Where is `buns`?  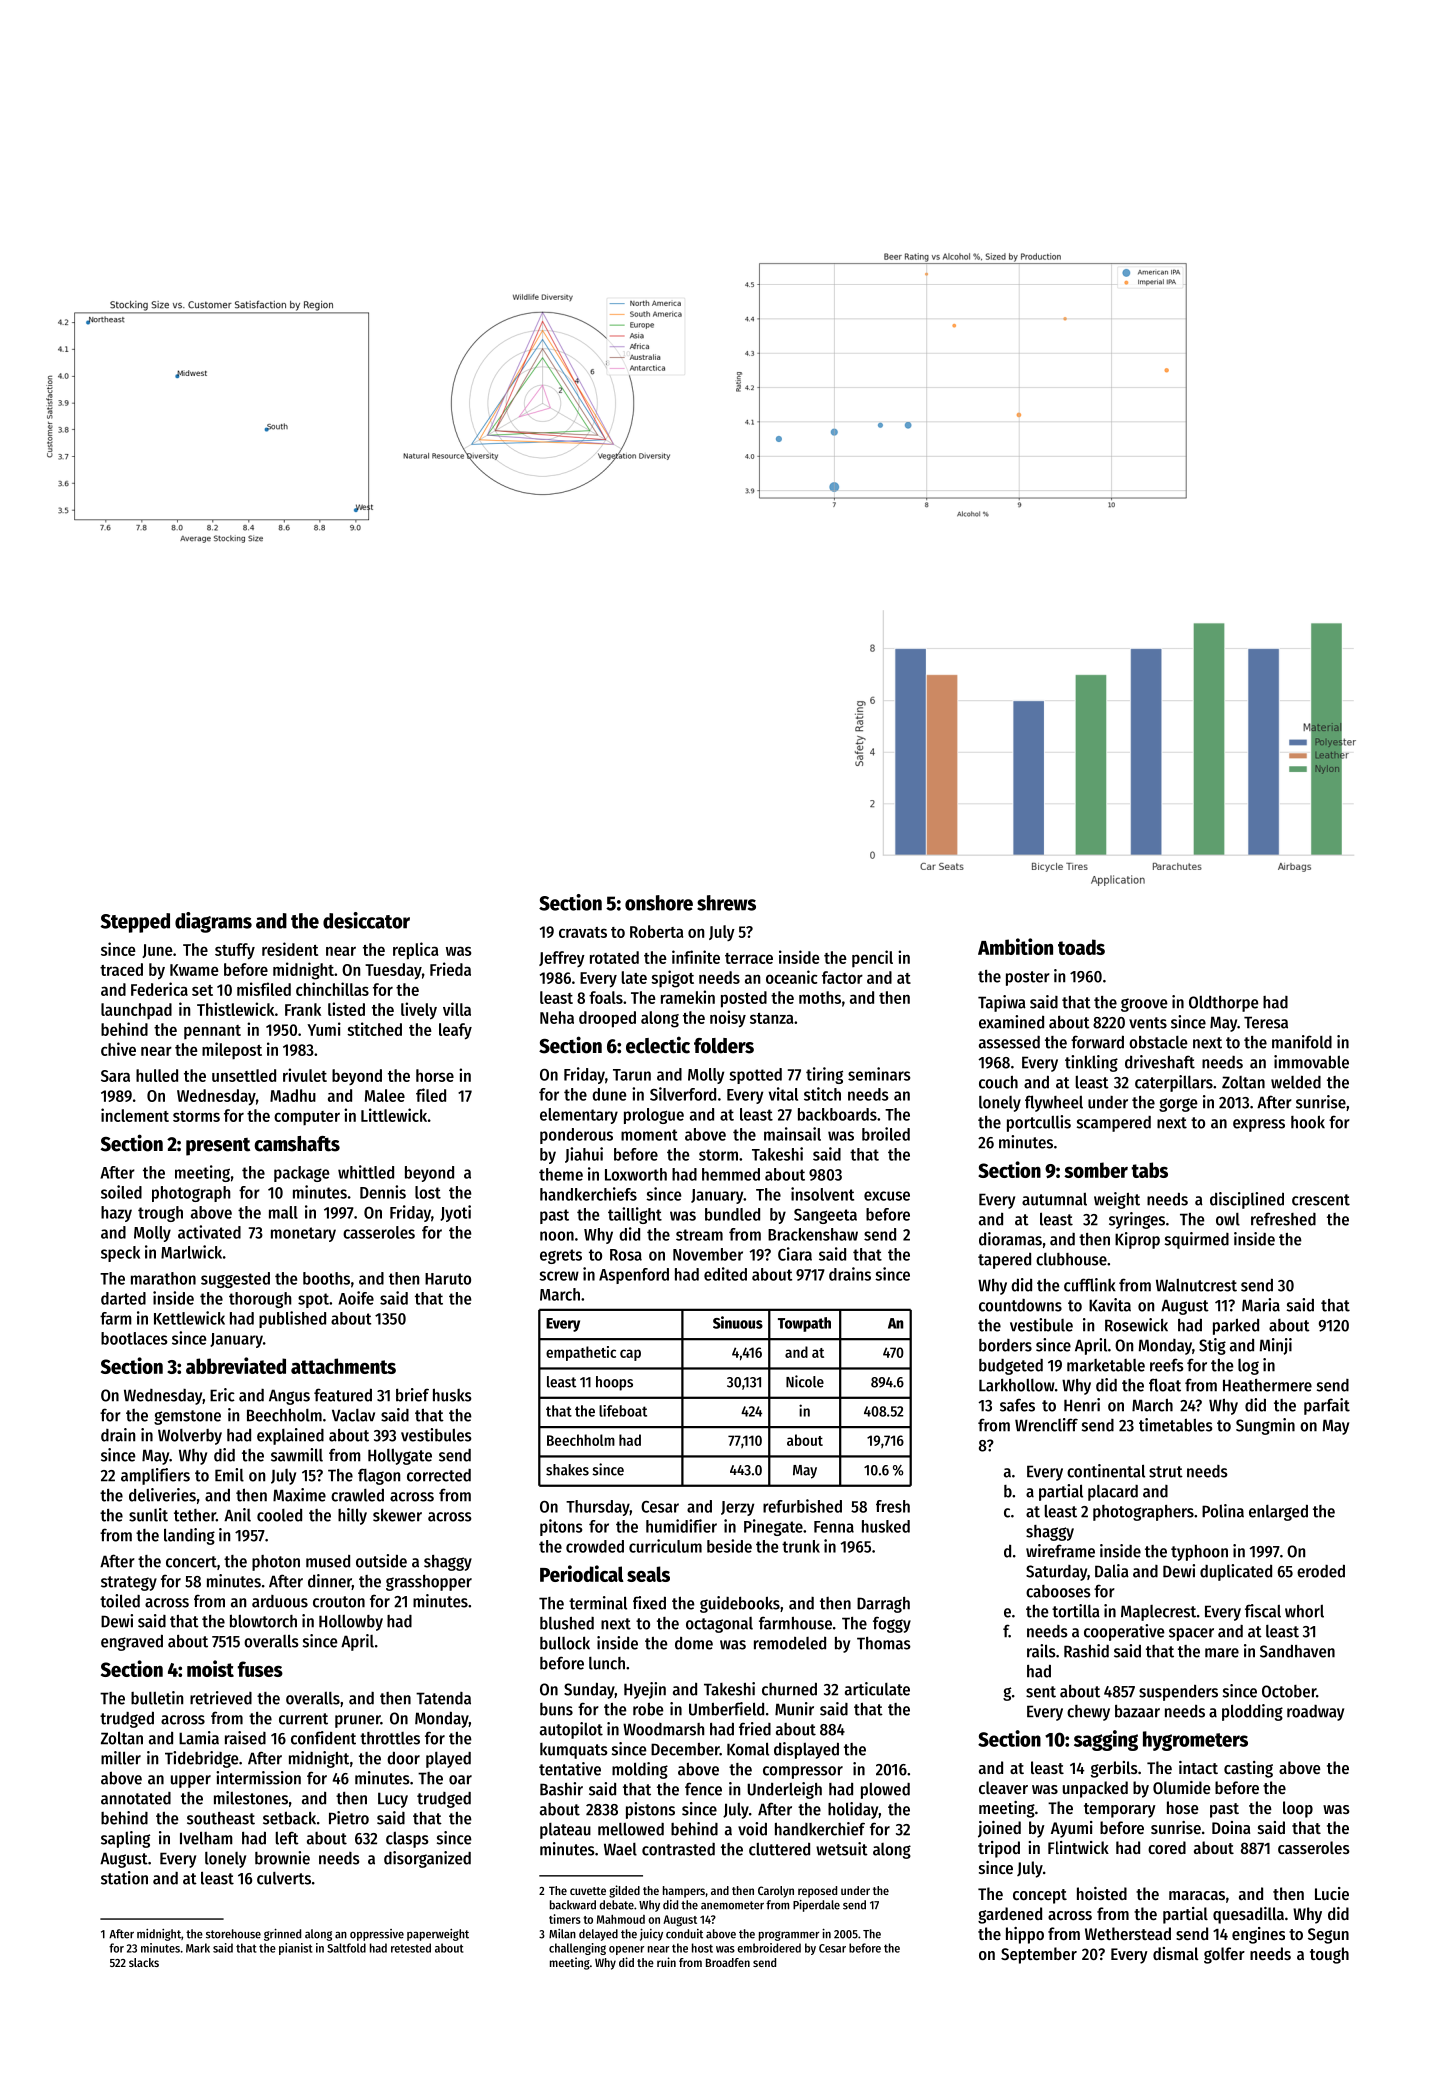 buns is located at coordinates (556, 1709).
